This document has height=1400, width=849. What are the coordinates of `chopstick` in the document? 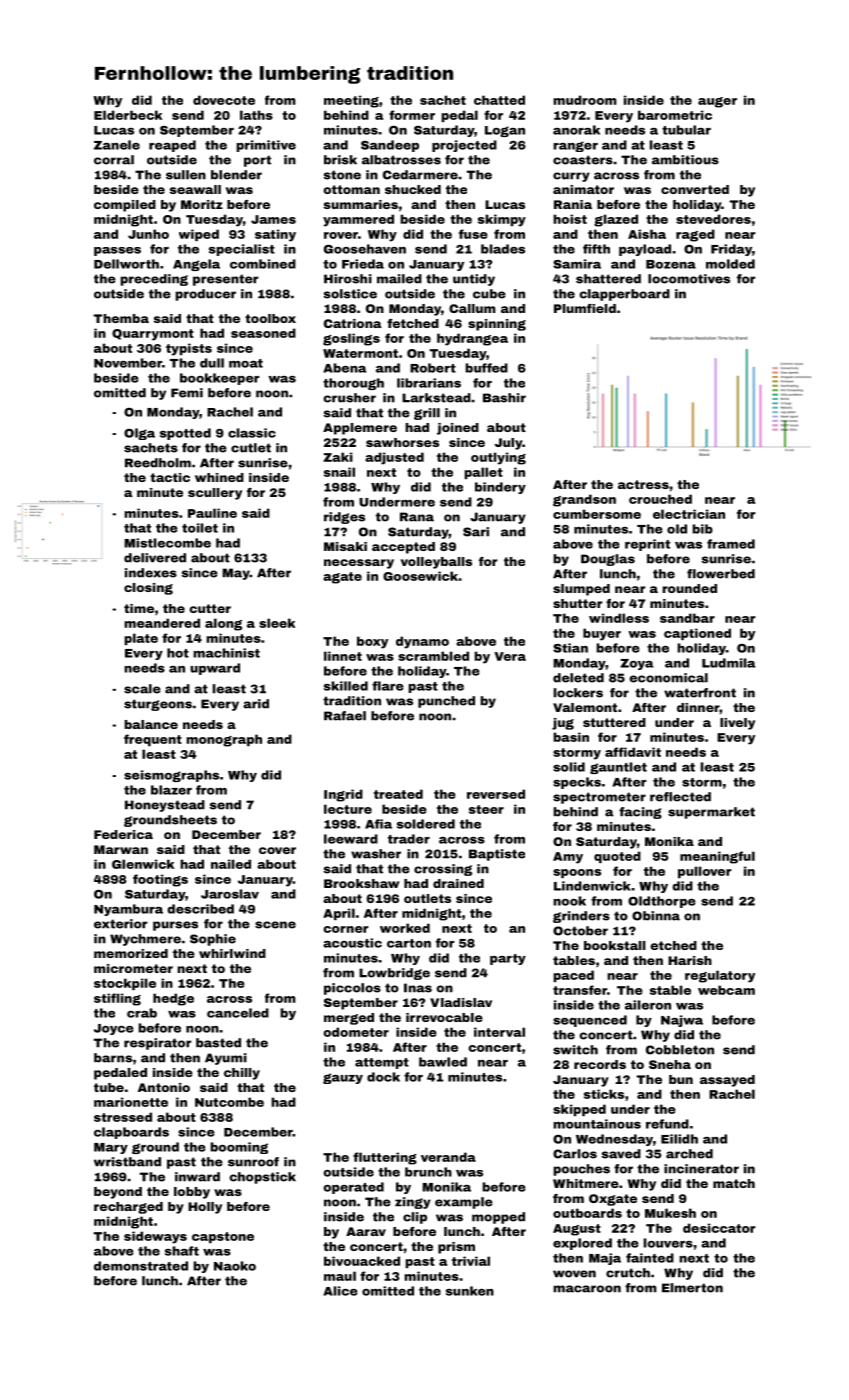 It's located at (263, 1178).
